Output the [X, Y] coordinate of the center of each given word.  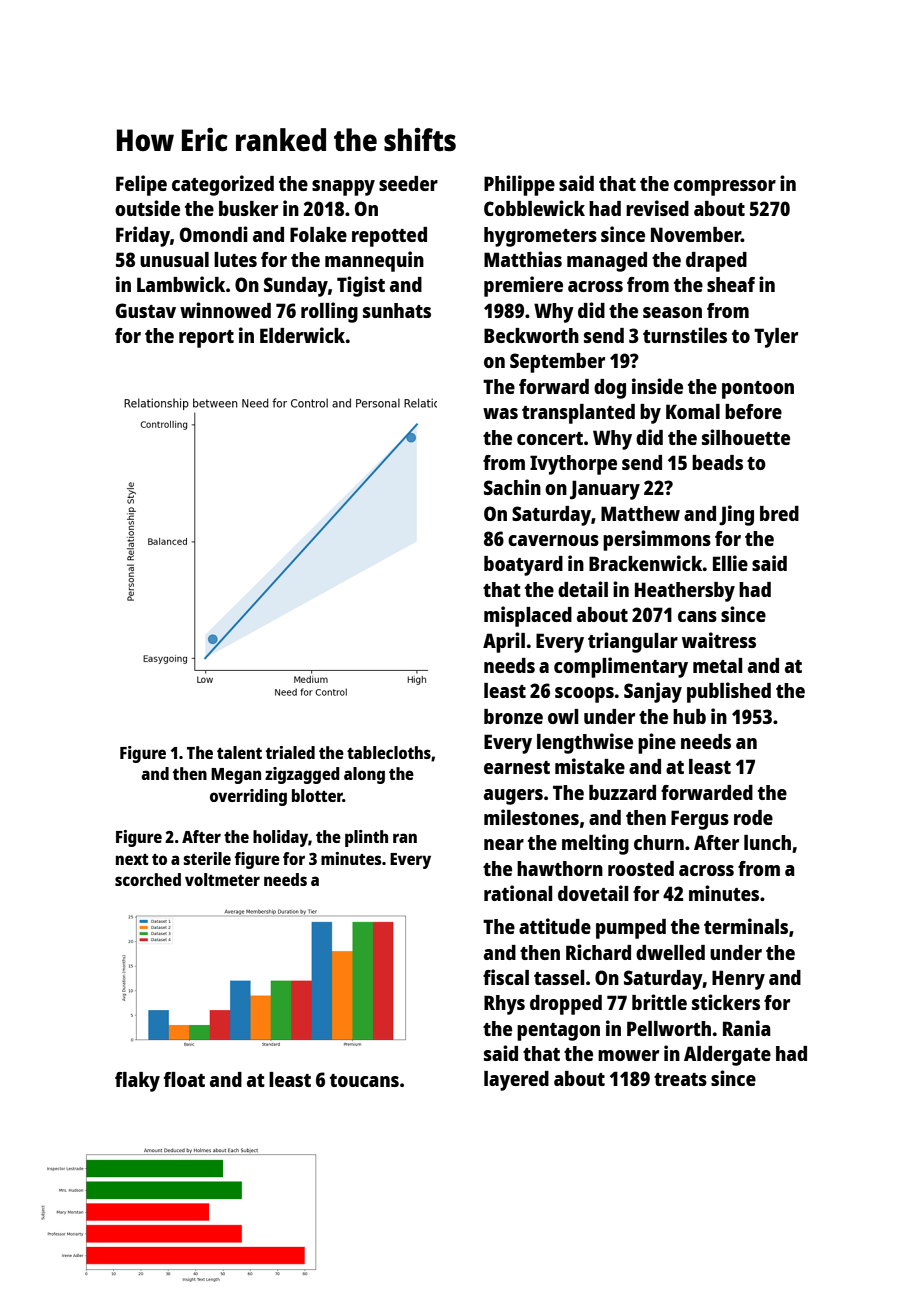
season [672, 312]
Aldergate [727, 1056]
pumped [631, 929]
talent [239, 752]
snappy [343, 188]
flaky [137, 1082]
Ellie [730, 563]
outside [147, 208]
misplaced [528, 616]
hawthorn [560, 868]
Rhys [504, 1005]
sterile [207, 858]
